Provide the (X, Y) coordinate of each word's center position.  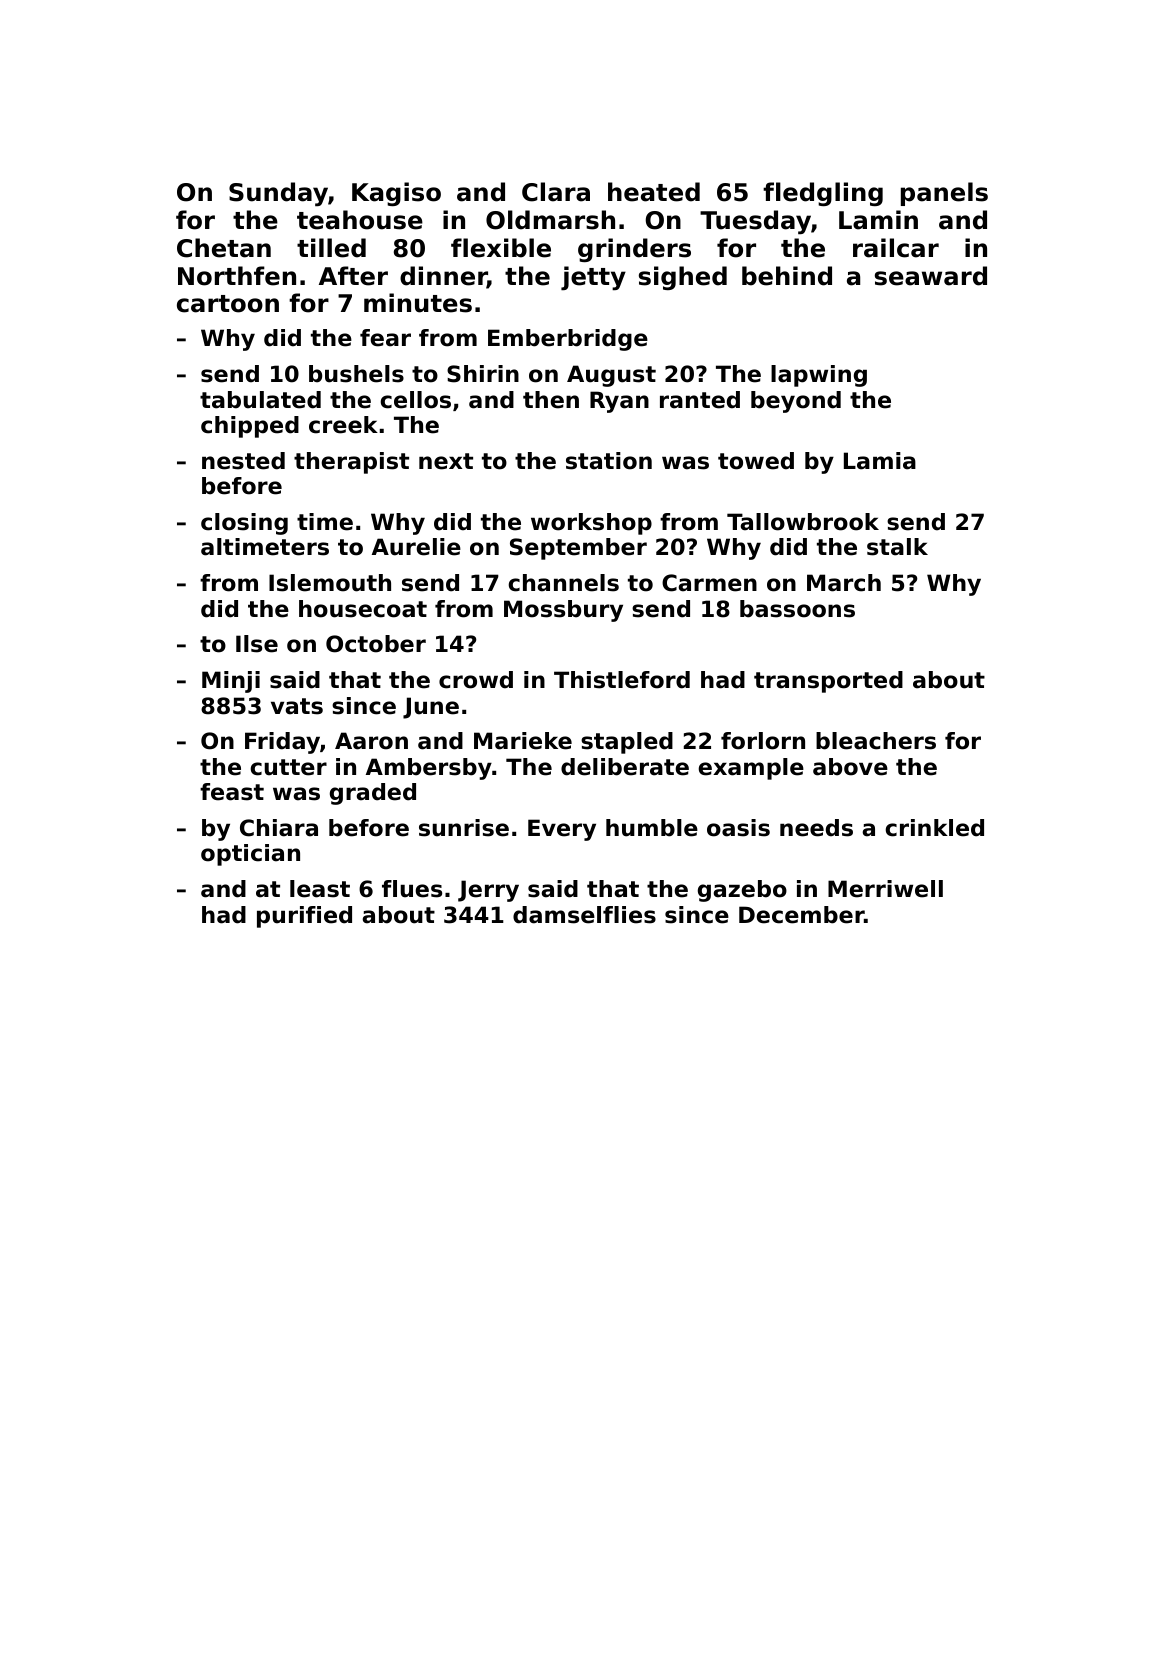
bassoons (797, 609)
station (609, 461)
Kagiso (396, 194)
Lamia (880, 461)
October (376, 644)
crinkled (935, 828)
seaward (931, 276)
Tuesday (755, 222)
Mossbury (563, 611)
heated (654, 192)
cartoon (228, 304)
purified (304, 917)
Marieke (523, 741)
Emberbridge (568, 340)
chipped (250, 427)
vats (297, 706)
